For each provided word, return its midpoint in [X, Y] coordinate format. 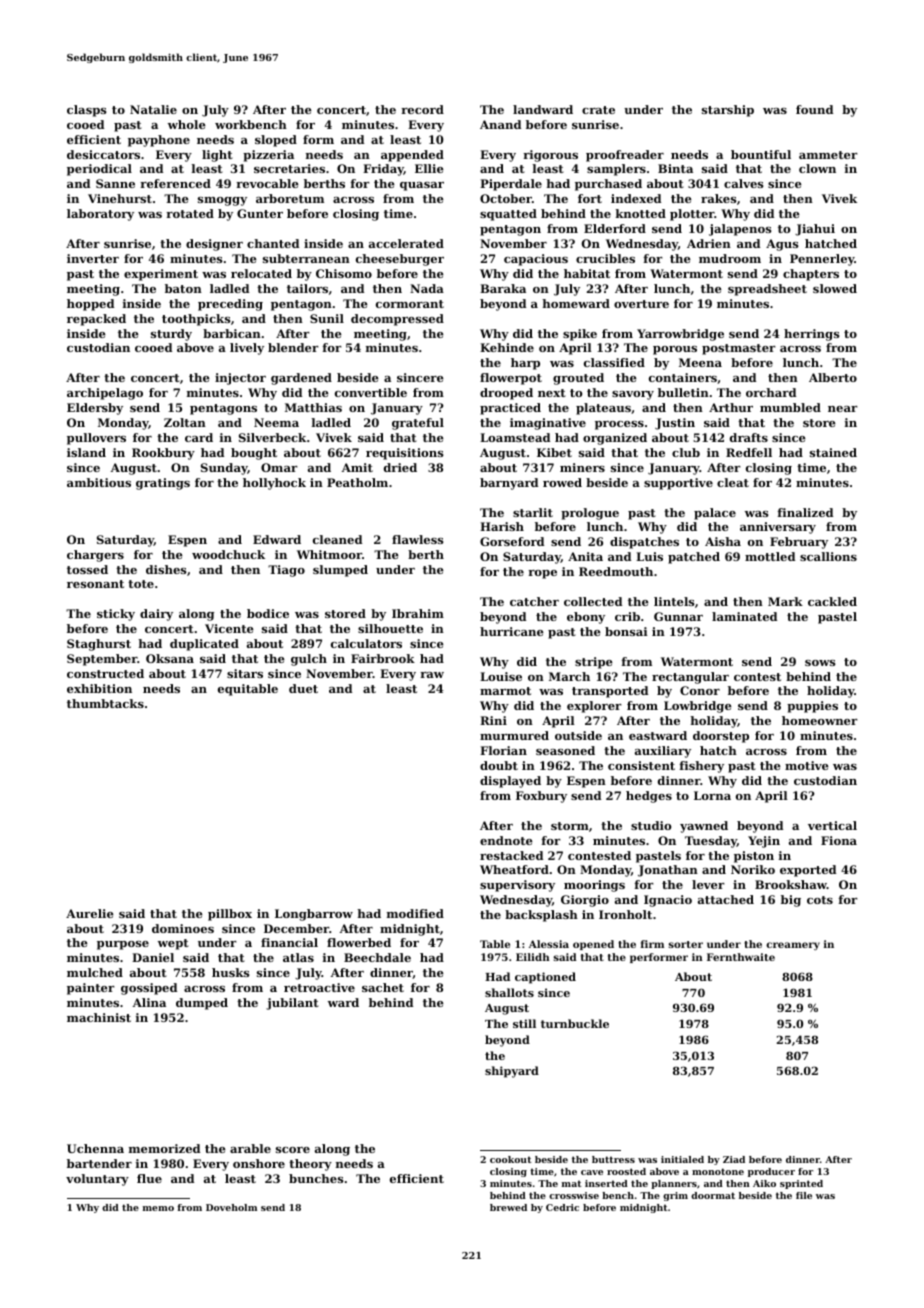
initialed [682, 1159]
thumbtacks [105, 703]
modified [415, 913]
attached [726, 899]
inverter [93, 258]
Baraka [503, 288]
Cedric [562, 1207]
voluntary [97, 1180]
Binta [675, 168]
